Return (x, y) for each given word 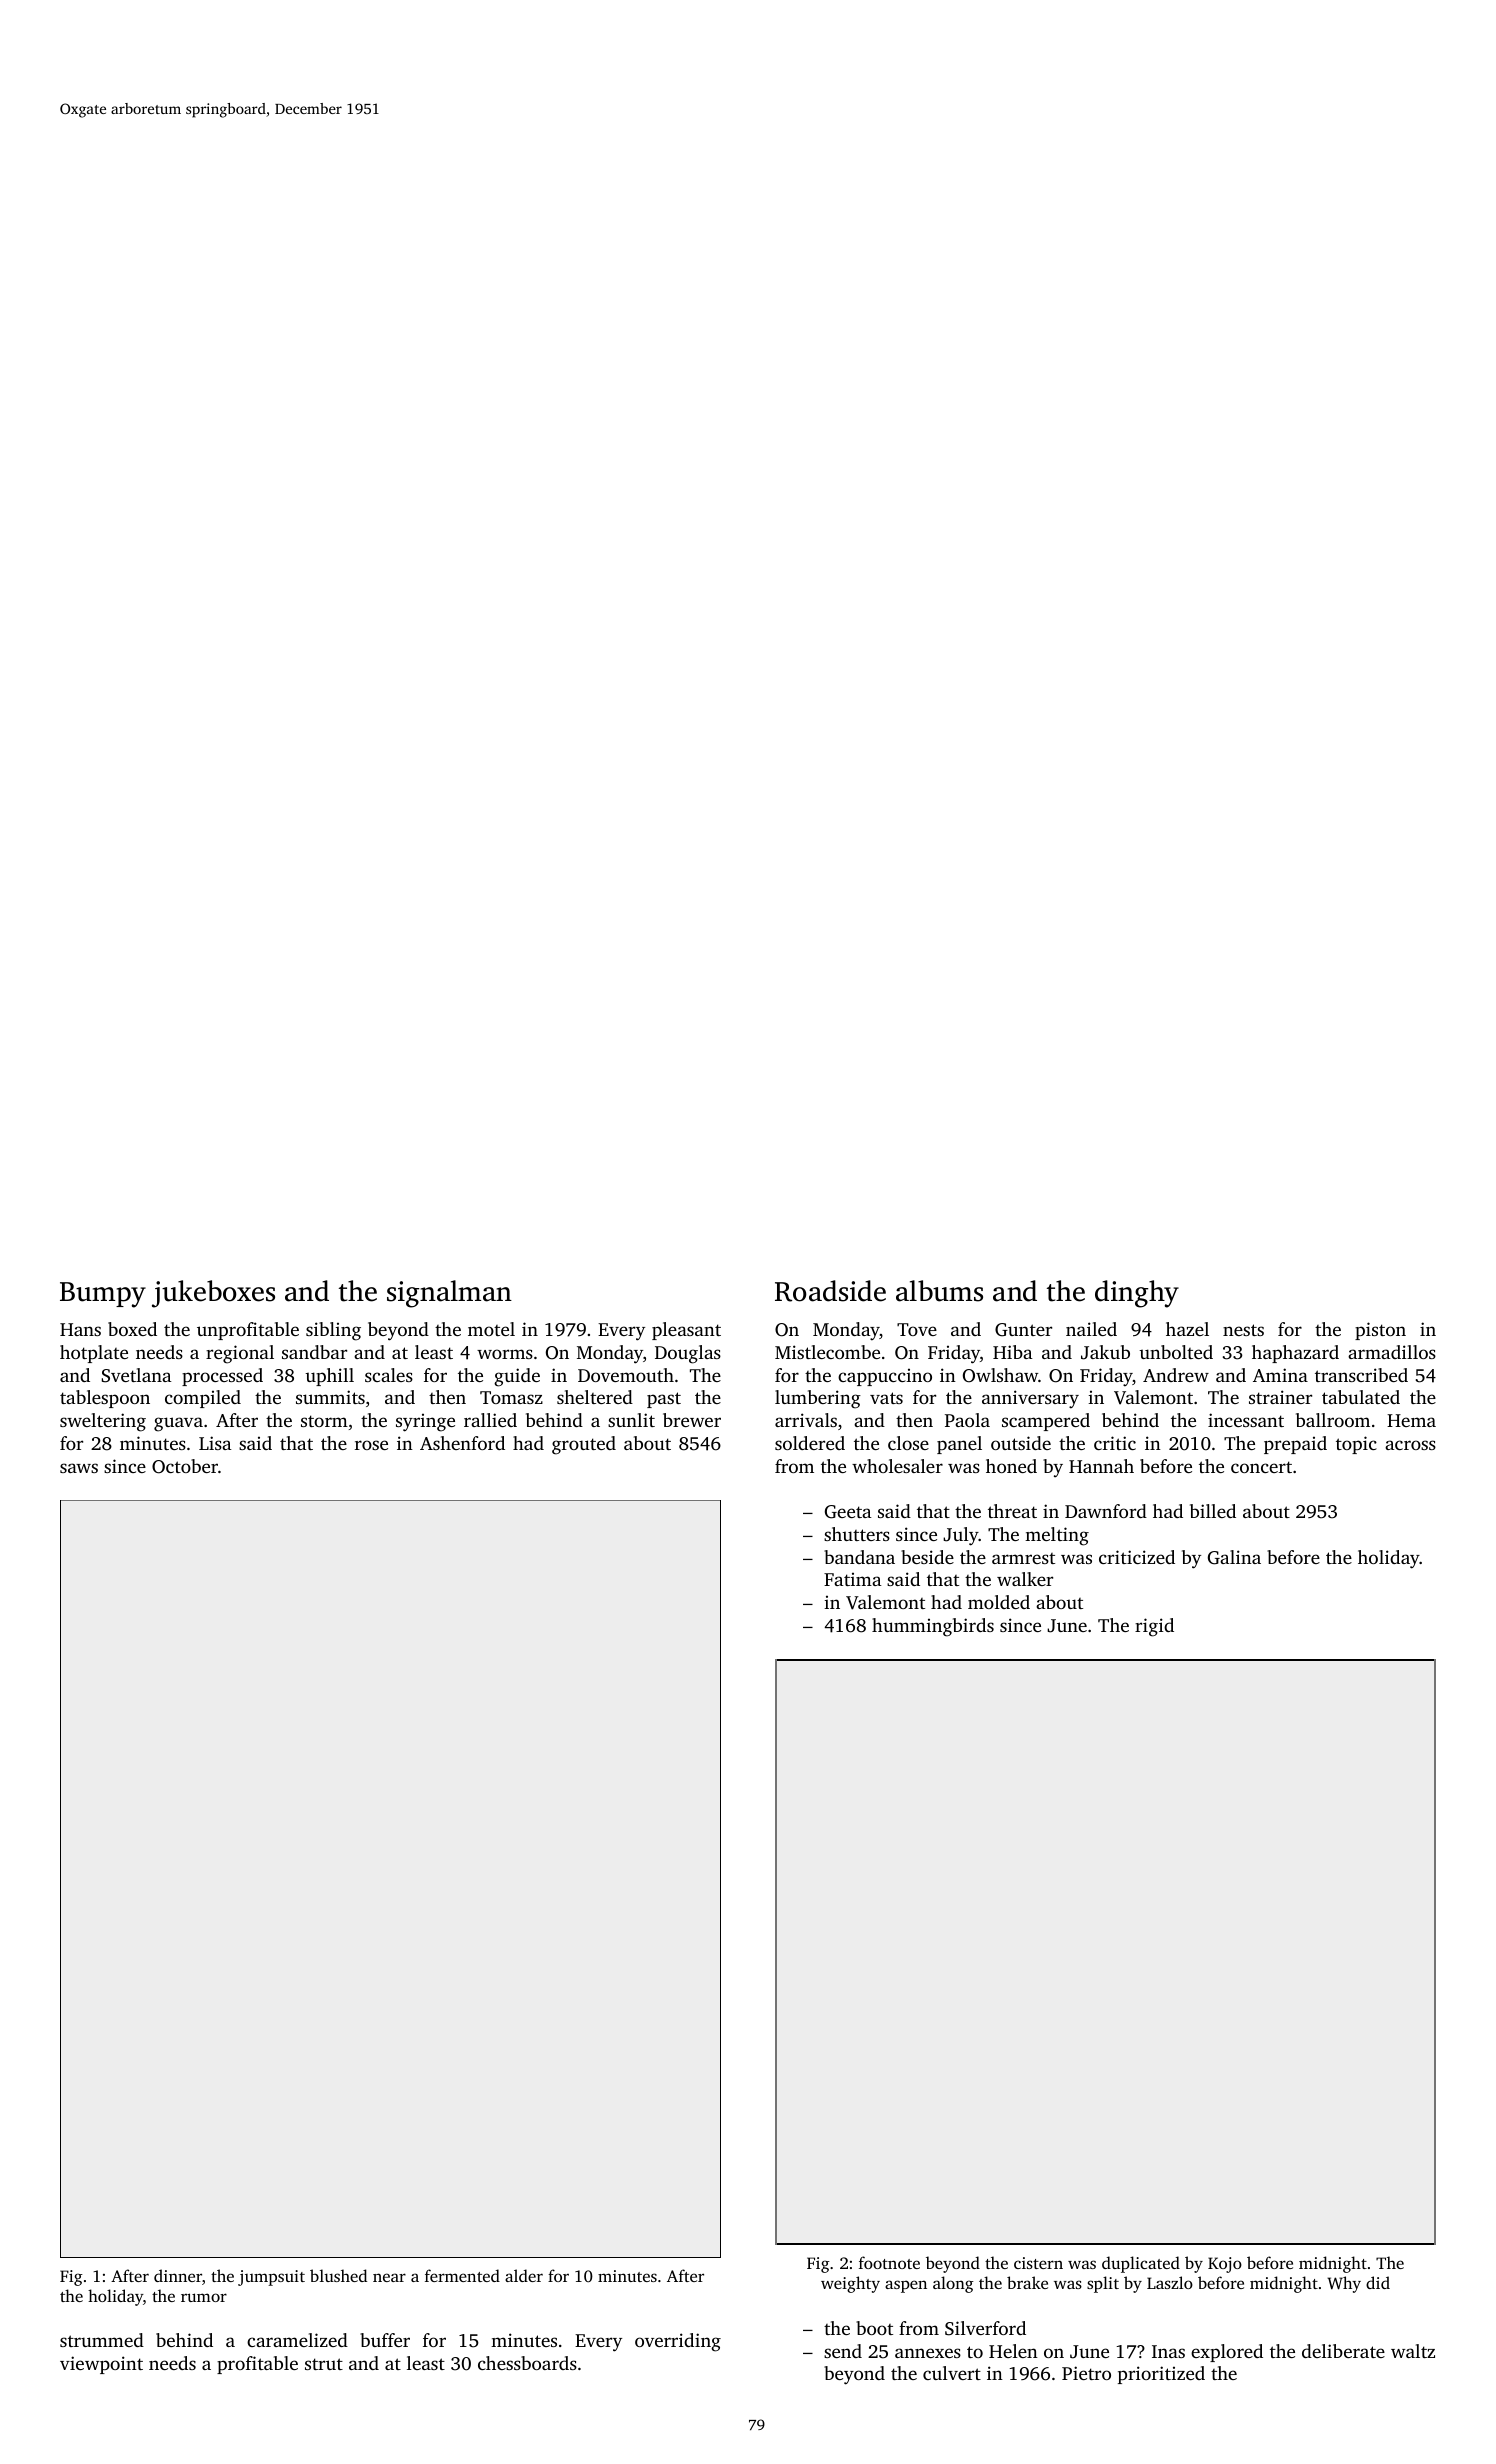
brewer (692, 1420)
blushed (338, 2275)
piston (1380, 1331)
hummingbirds (933, 1627)
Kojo (1225, 2265)
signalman (449, 1294)
